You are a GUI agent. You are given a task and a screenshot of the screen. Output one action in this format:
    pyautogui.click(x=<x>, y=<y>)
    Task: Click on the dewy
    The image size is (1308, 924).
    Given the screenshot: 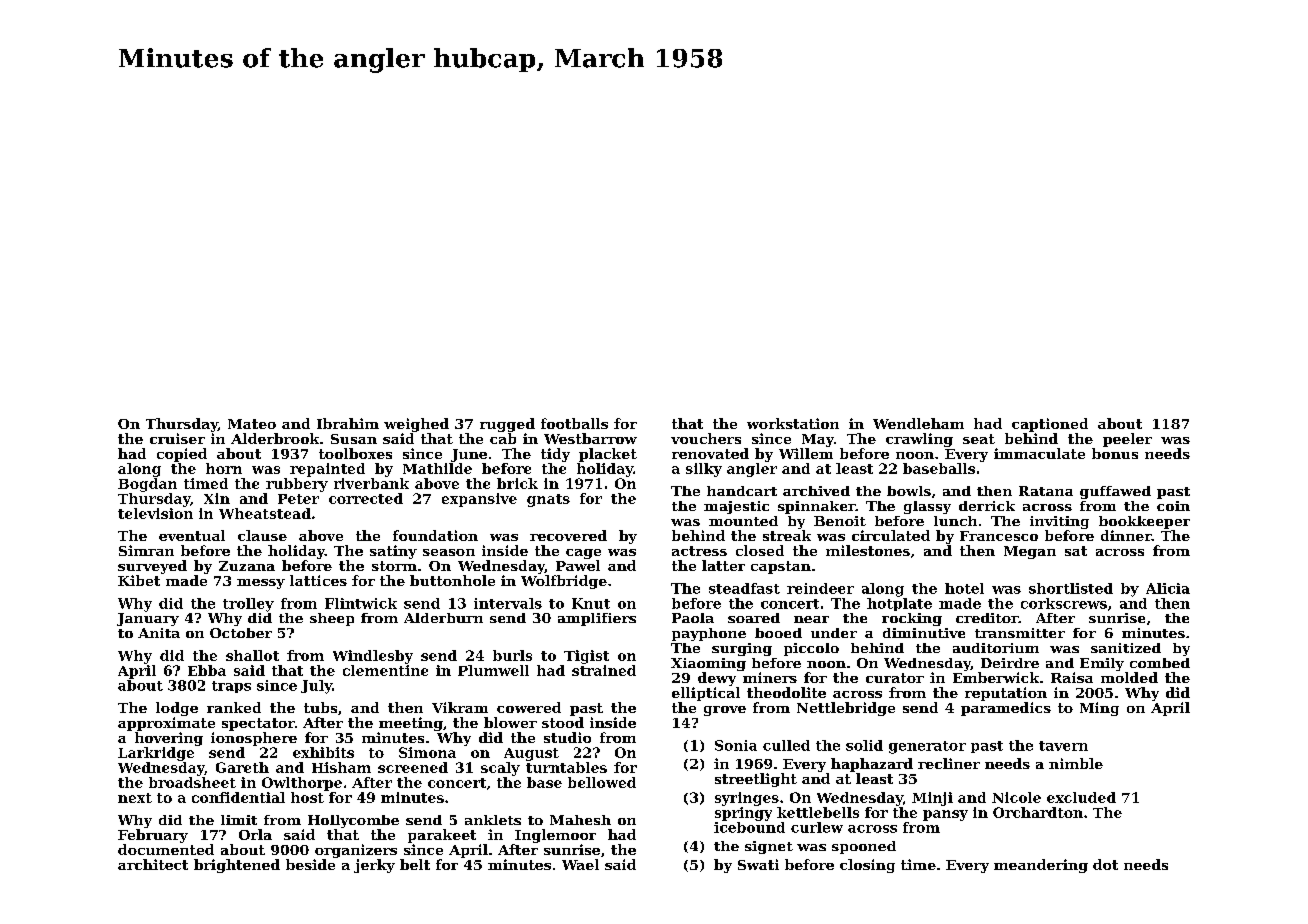 What is the action you would take?
    pyautogui.click(x=717, y=679)
